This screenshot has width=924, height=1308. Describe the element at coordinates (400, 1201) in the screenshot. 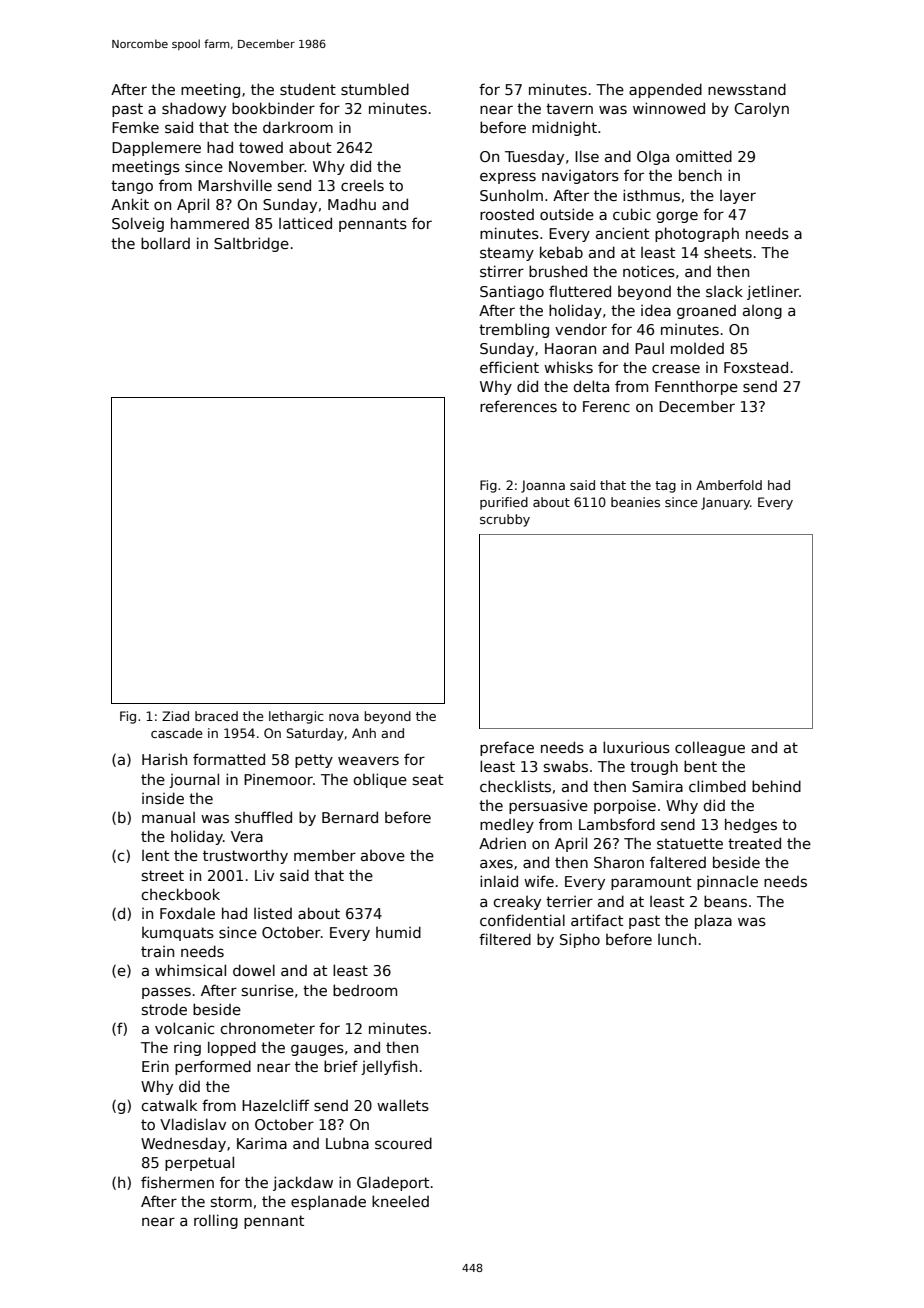

I see `kneeled` at that location.
